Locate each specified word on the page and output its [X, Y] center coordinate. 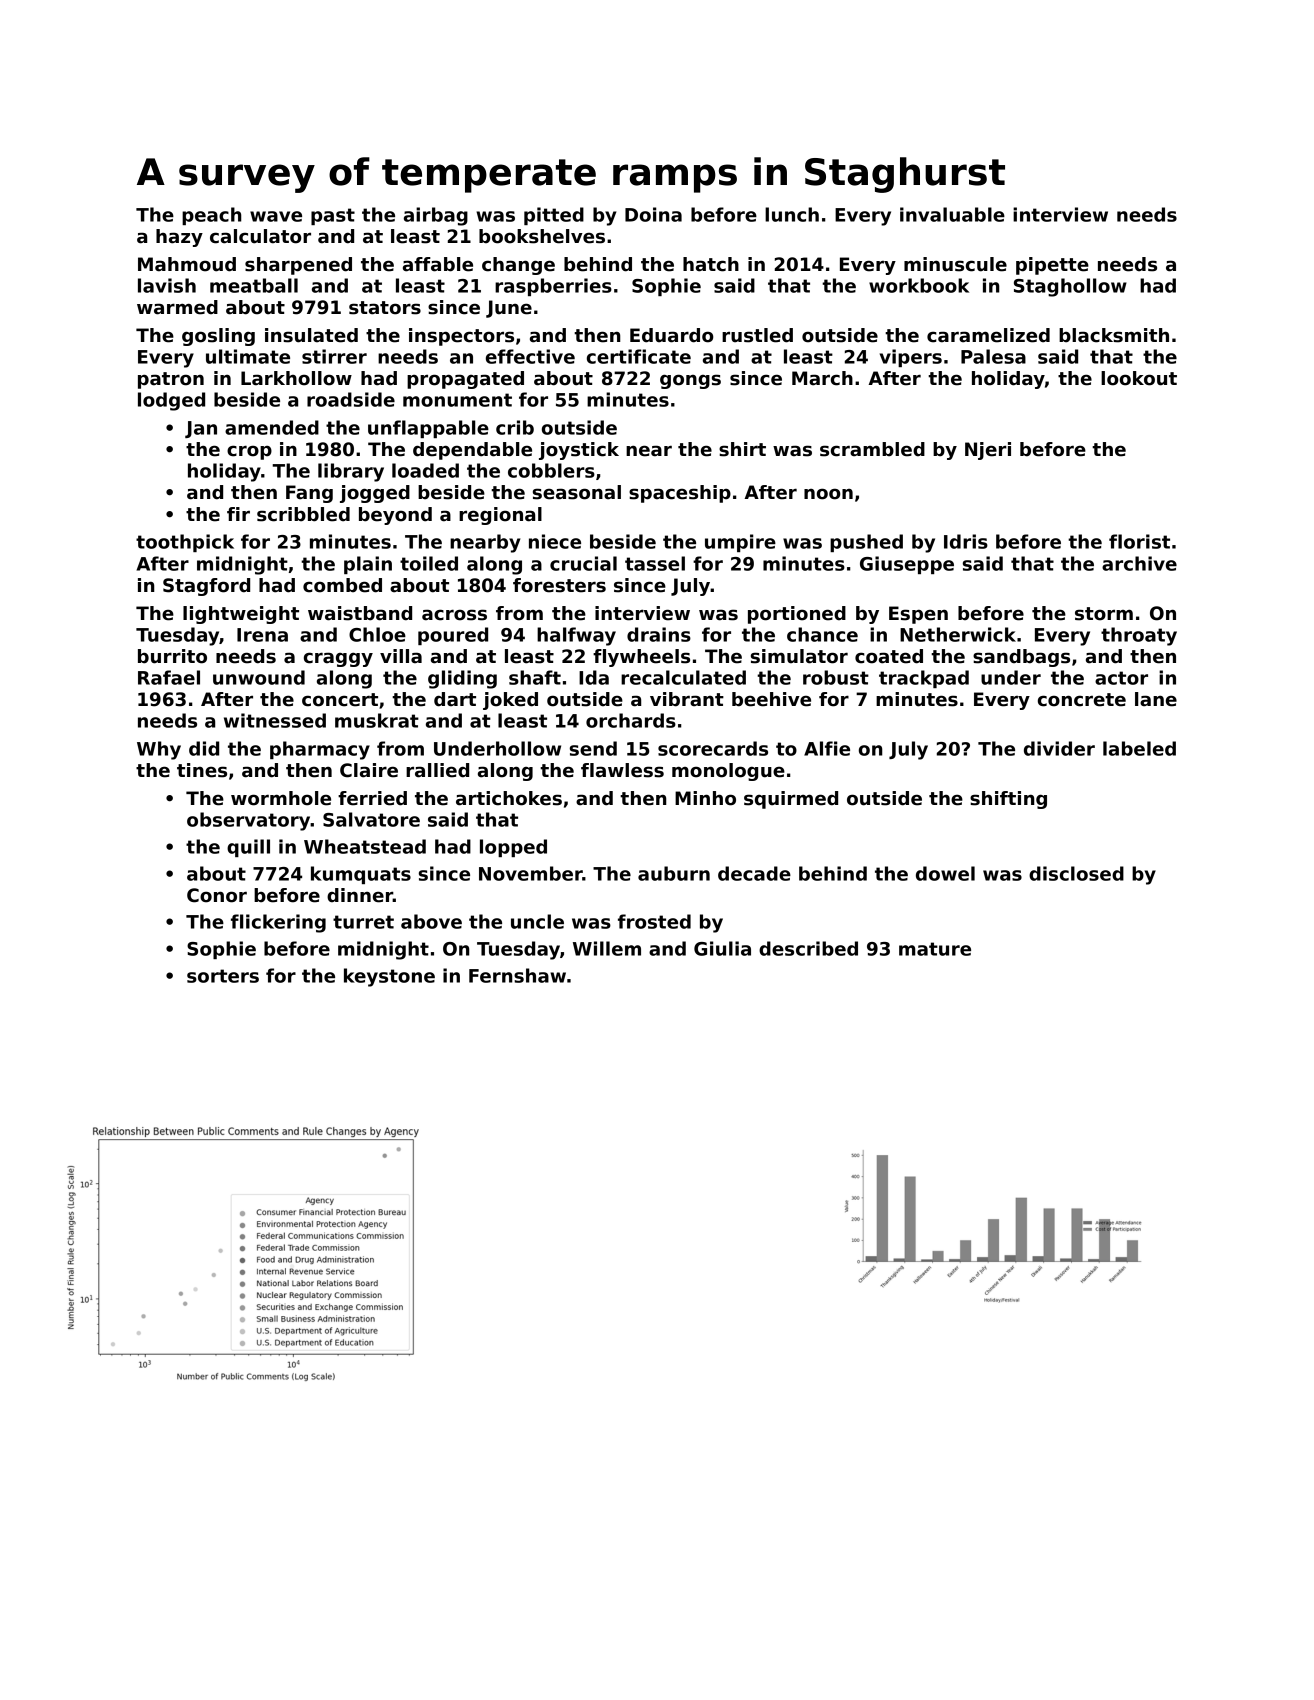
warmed [177, 307]
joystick [579, 451]
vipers [911, 358]
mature [935, 949]
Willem [607, 948]
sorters [223, 976]
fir [238, 514]
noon [828, 494]
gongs [690, 381]
